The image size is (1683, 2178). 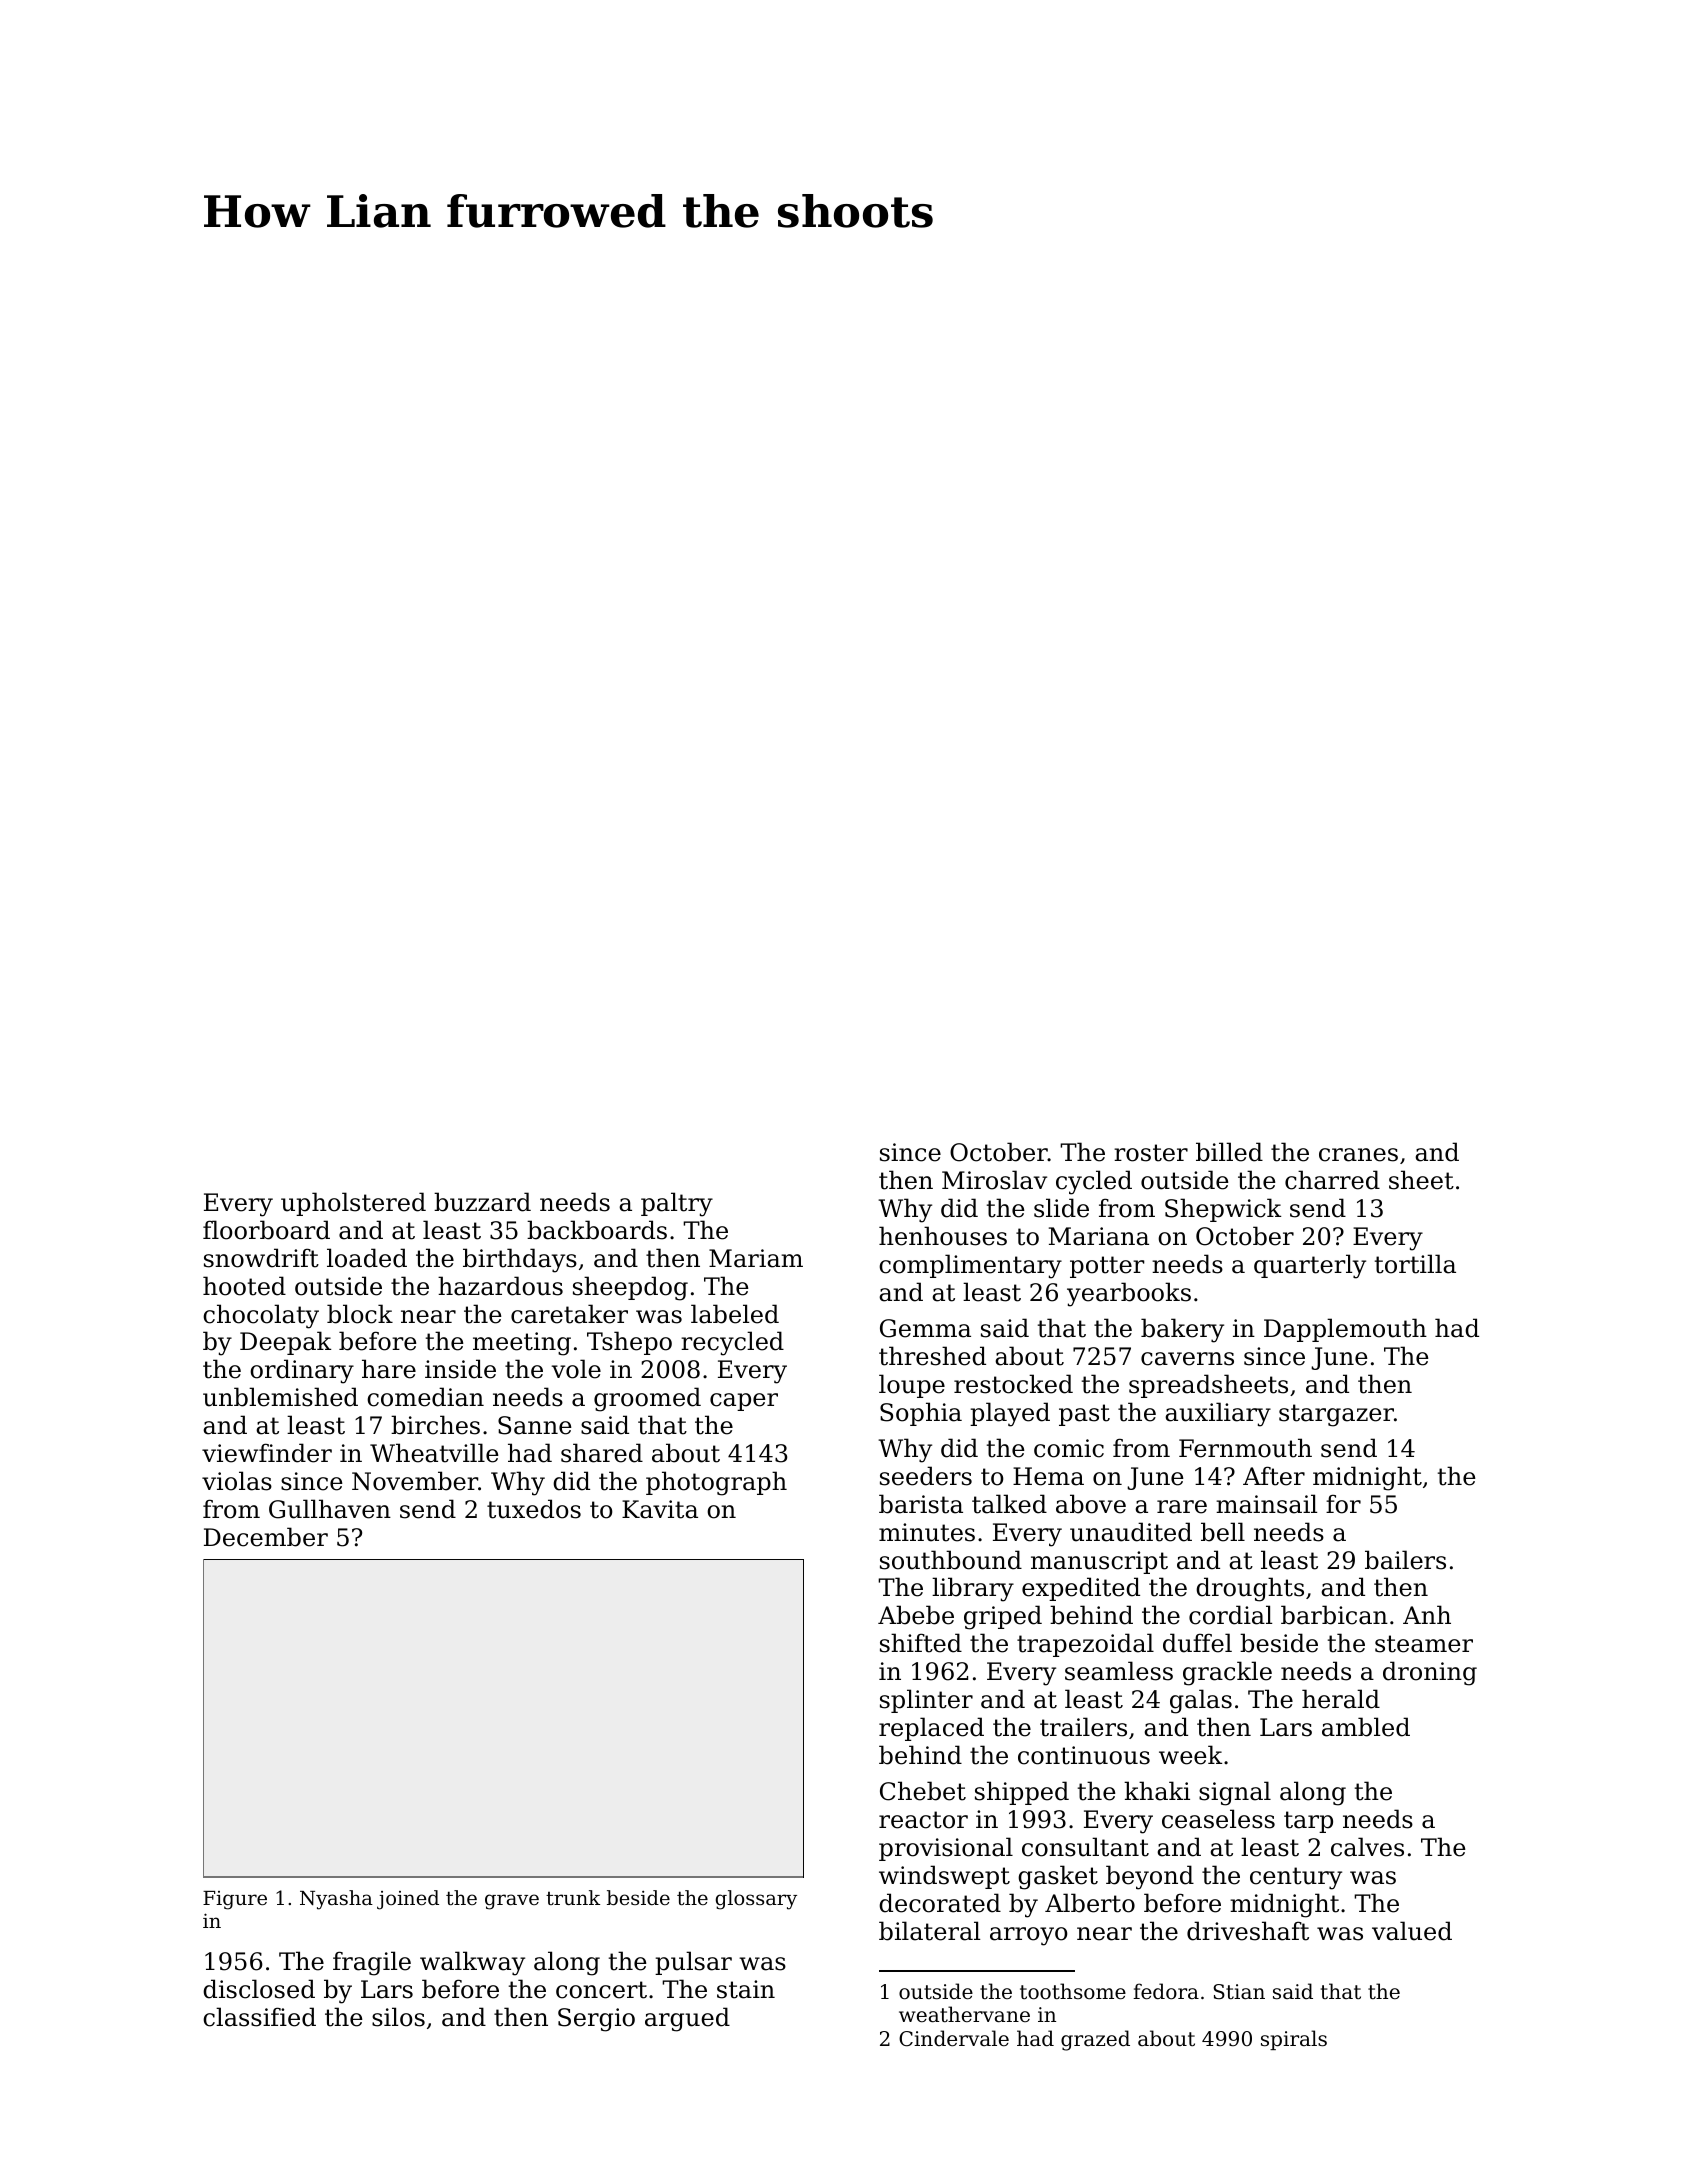 What do you see at coordinates (259, 2017) in the page?
I see `classified` at bounding box center [259, 2017].
